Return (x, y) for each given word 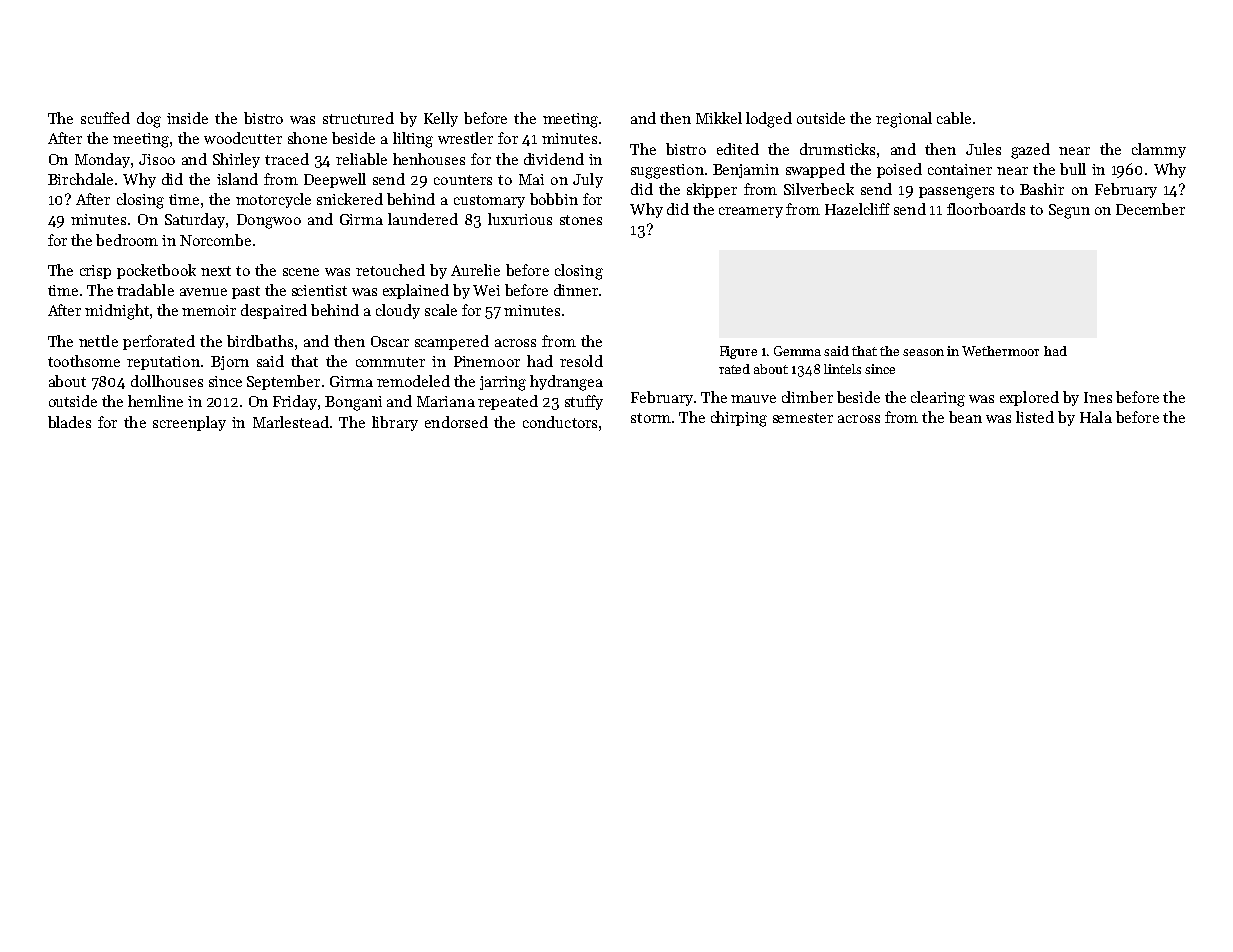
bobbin (554, 199)
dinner (576, 290)
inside (187, 118)
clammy (1159, 150)
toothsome (84, 361)
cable (954, 118)
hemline (155, 401)
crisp (95, 272)
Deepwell (335, 180)
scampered (452, 342)
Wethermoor (1000, 351)
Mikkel (719, 118)
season (923, 352)
